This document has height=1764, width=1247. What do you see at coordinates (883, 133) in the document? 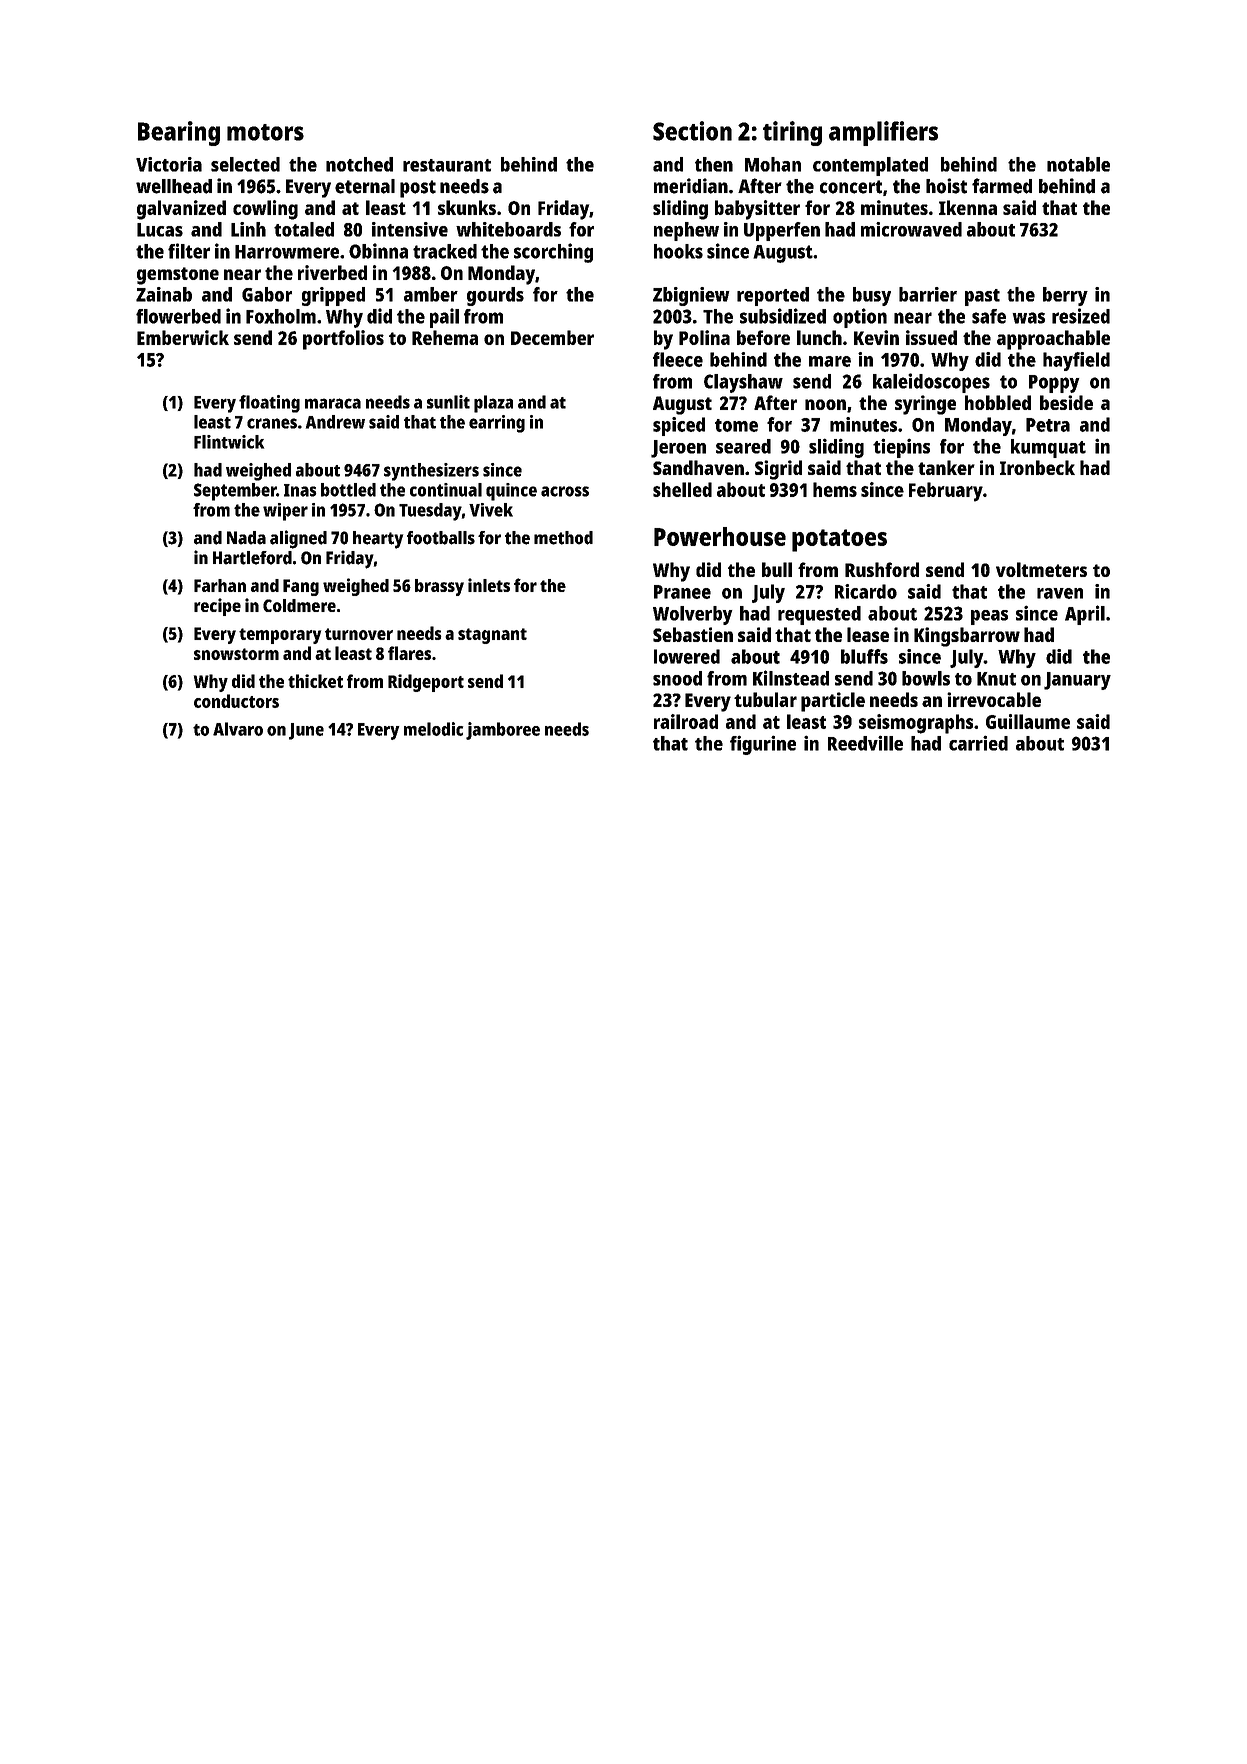
I see `amplifiers` at bounding box center [883, 133].
